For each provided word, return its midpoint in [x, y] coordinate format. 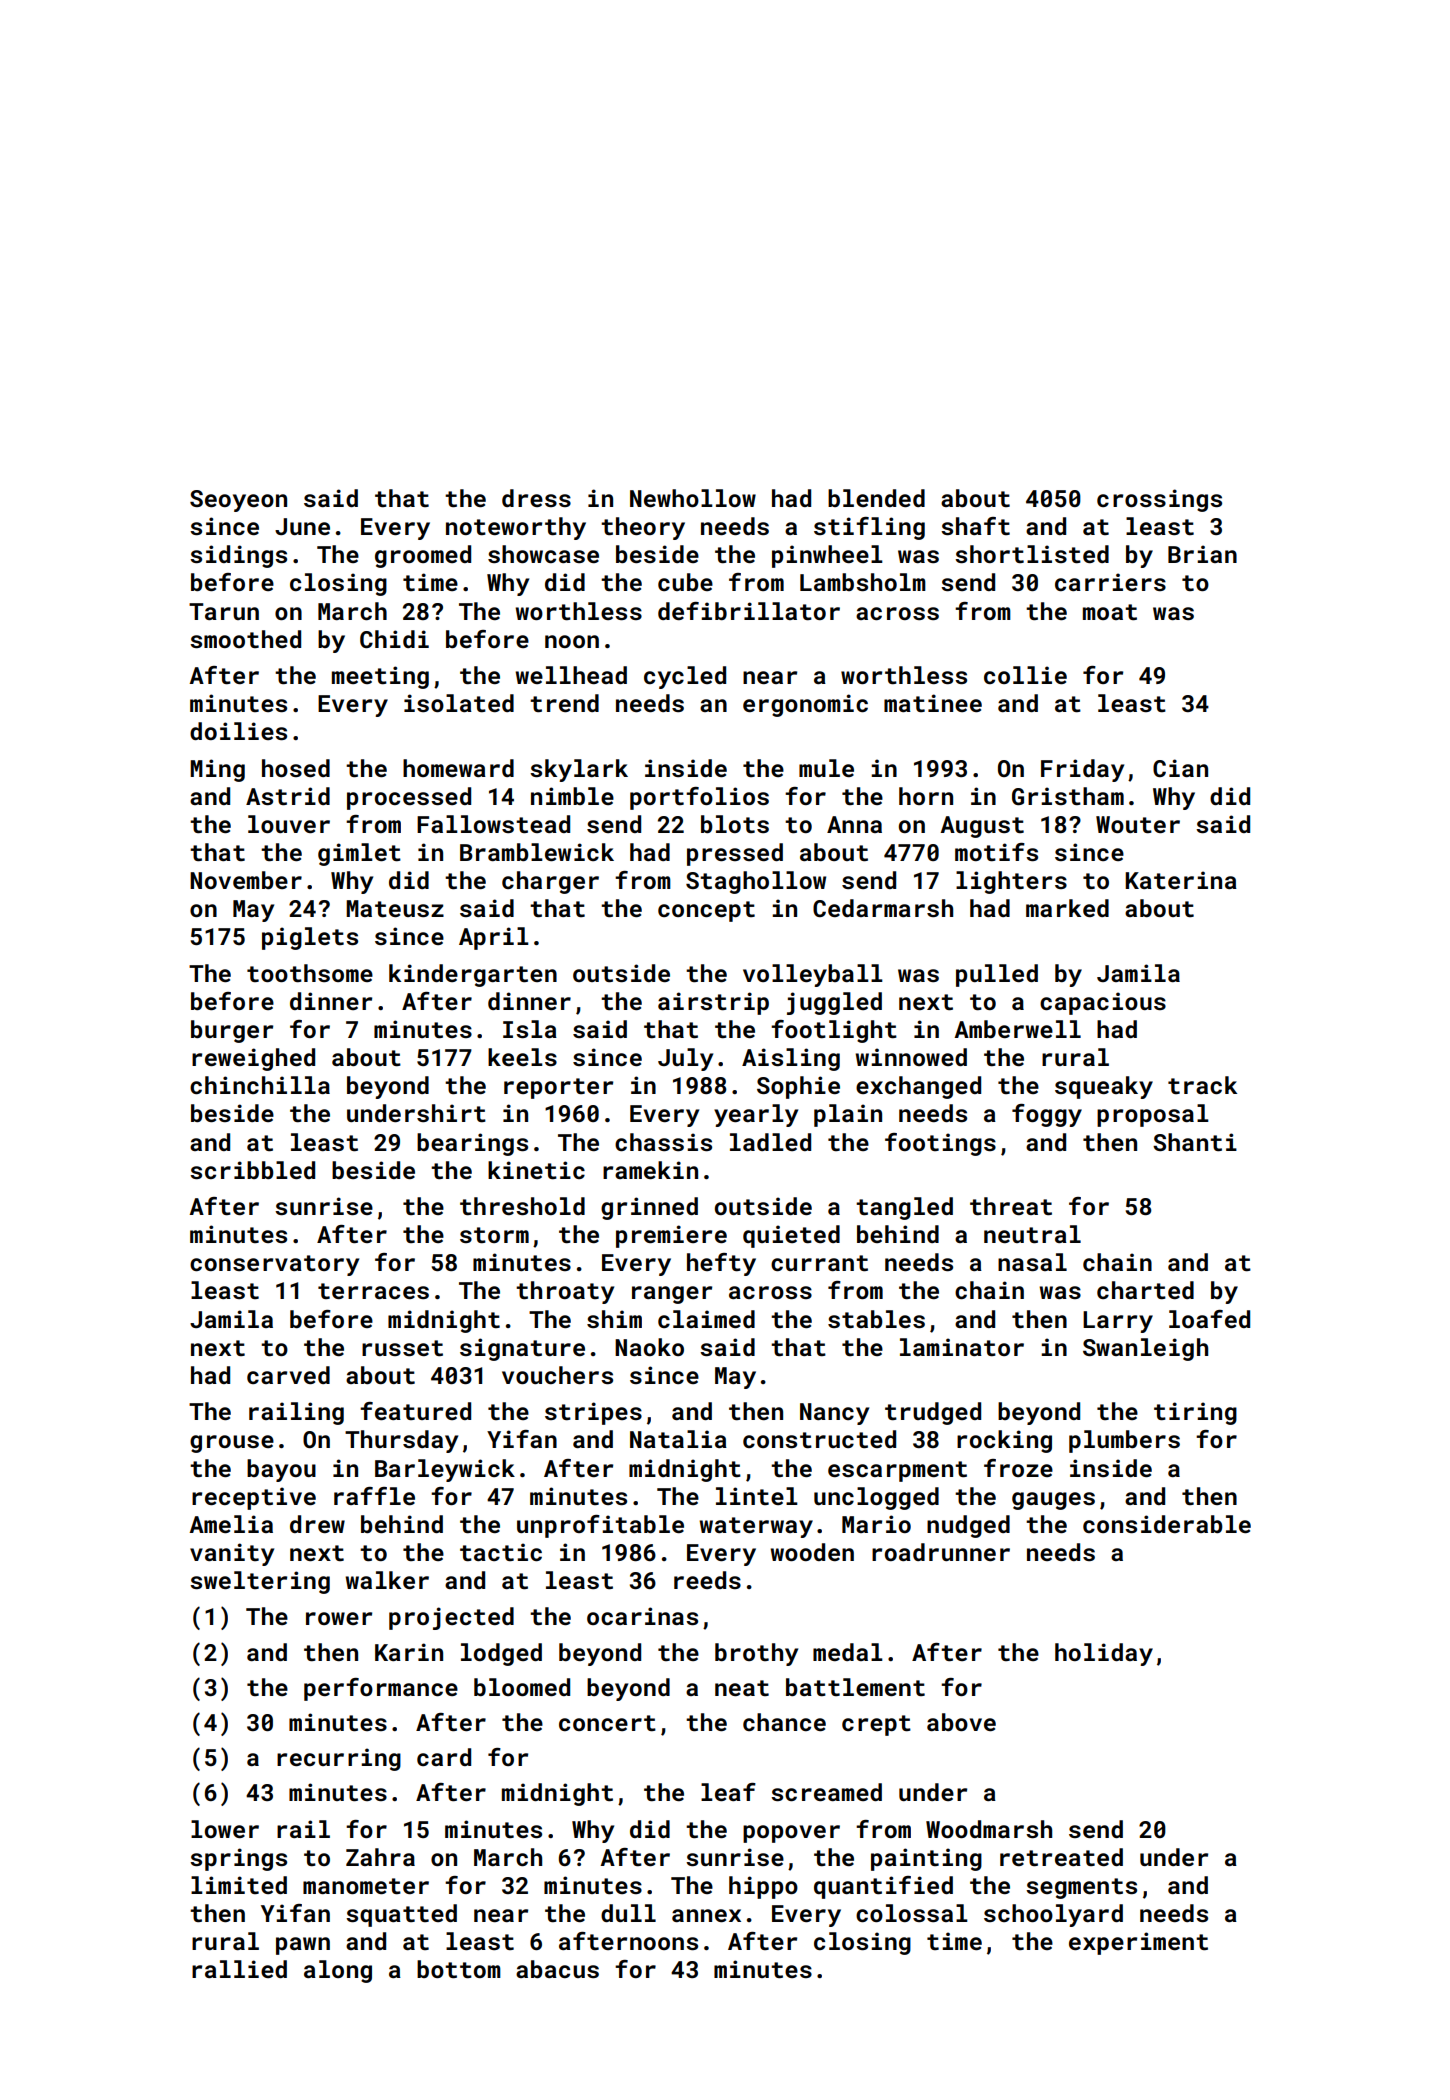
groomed [423, 556]
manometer [366, 1886]
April [494, 938]
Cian [1180, 768]
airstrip [713, 1003]
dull [628, 1913]
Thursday [401, 1441]
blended [876, 498]
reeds [707, 1580]
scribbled [252, 1170]
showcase [543, 554]
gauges [1053, 1501]
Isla [530, 1029]
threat [1011, 1206]
